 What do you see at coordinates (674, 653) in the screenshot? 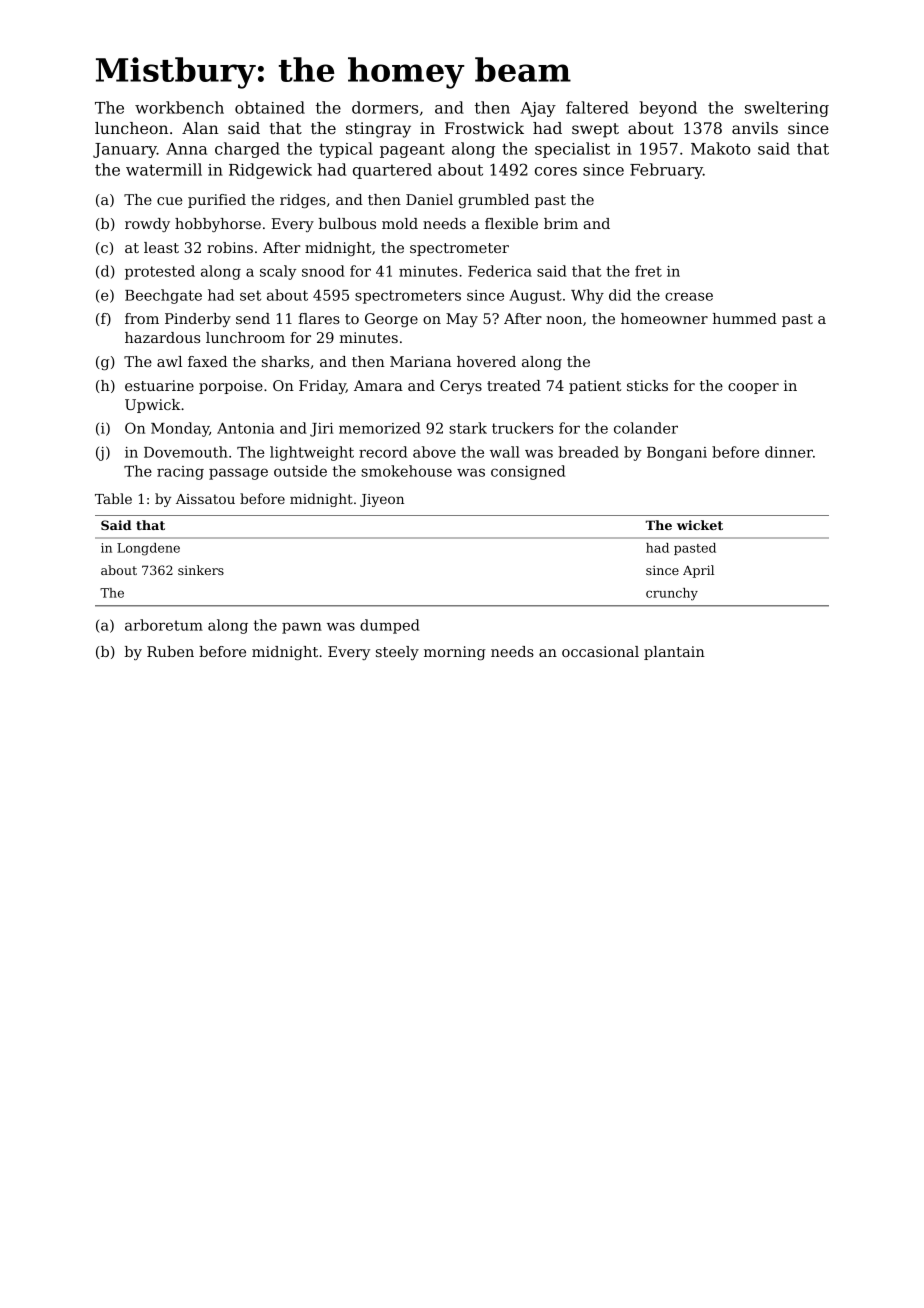
I see `plantain` at bounding box center [674, 653].
